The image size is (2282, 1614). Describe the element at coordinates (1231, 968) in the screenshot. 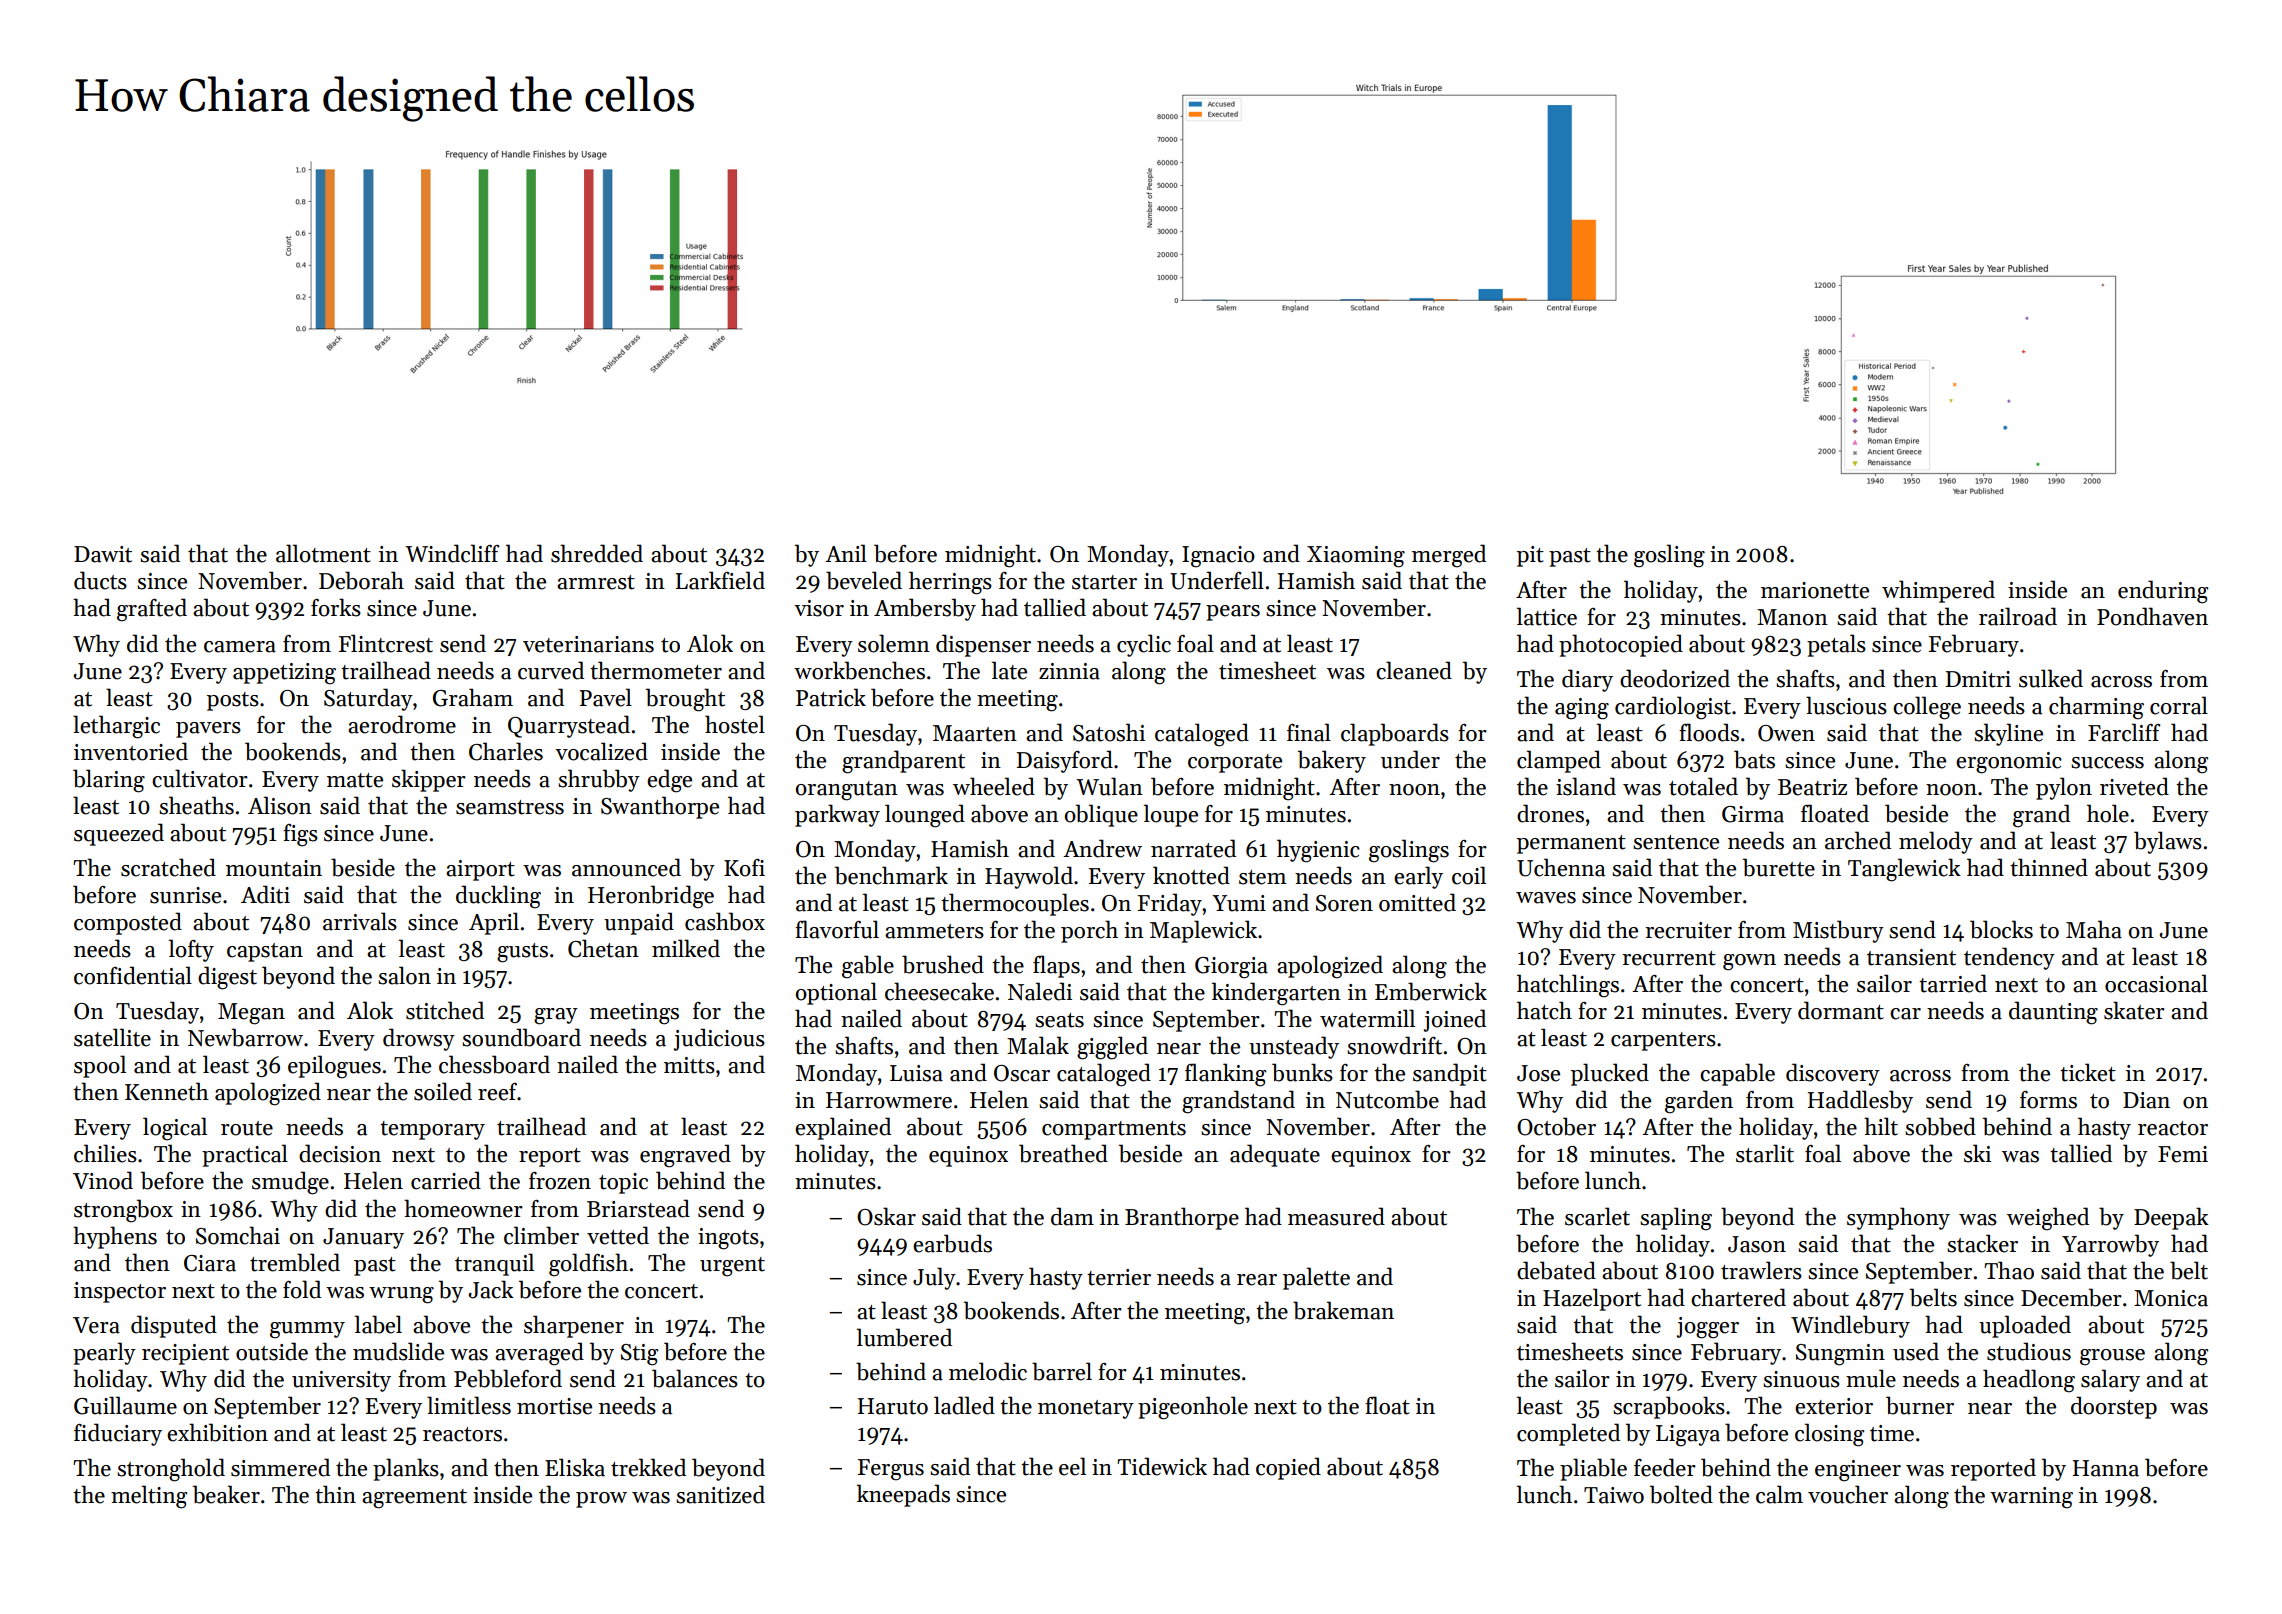

I see `Giorgia` at that location.
